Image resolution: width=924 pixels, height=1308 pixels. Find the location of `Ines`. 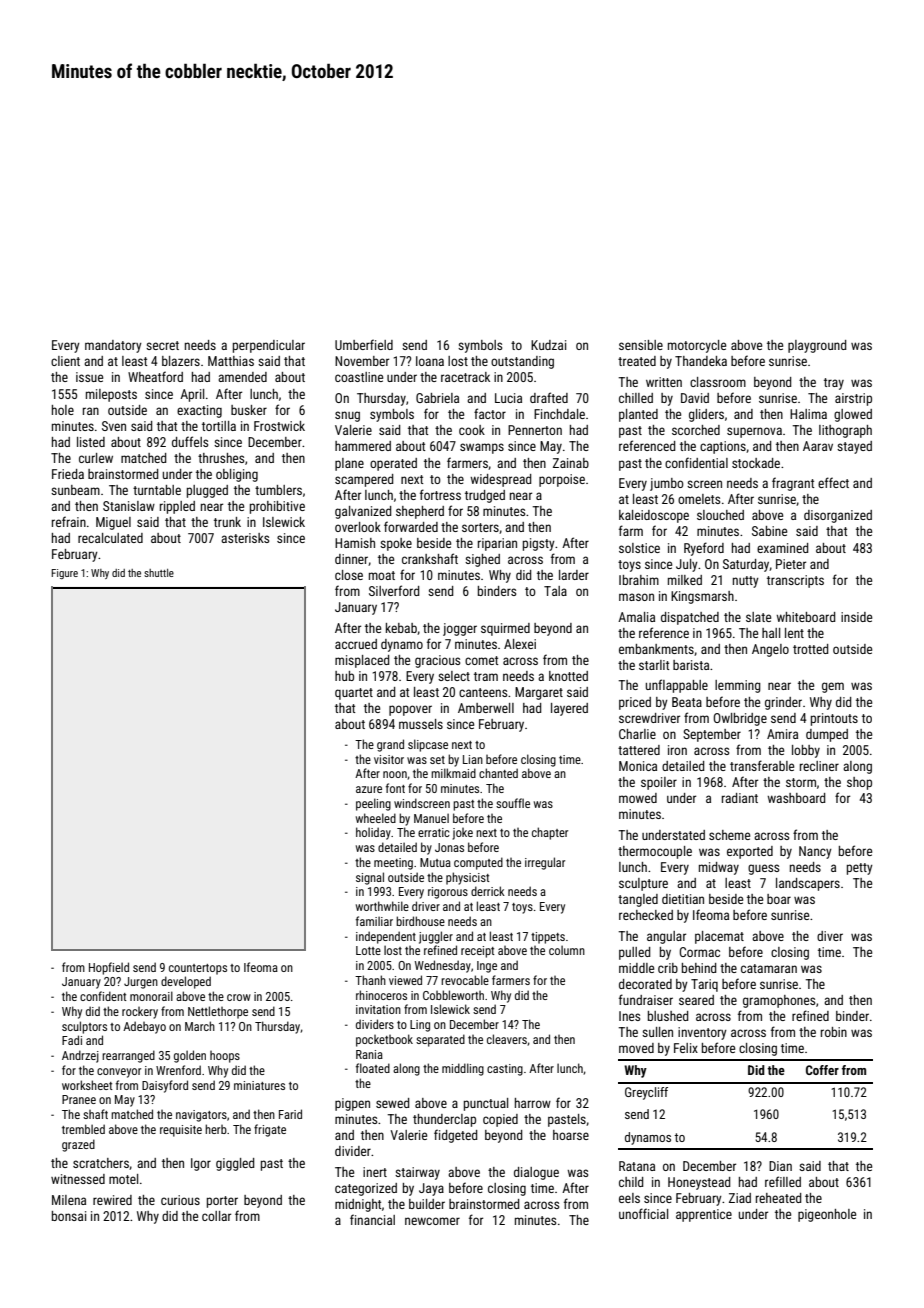

Ines is located at coordinates (629, 1016).
